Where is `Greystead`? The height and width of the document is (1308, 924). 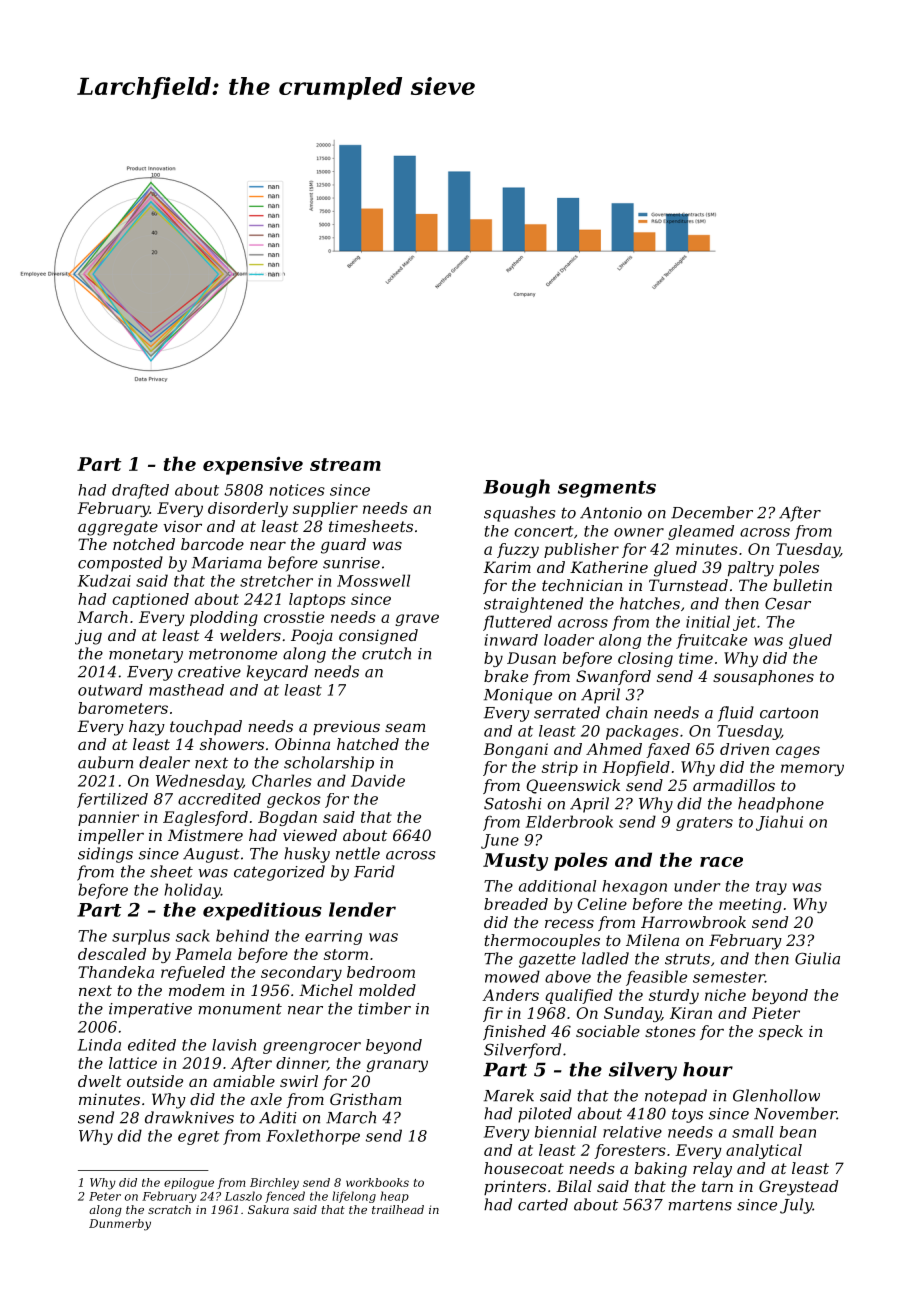 Greystead is located at coordinates (798, 1188).
